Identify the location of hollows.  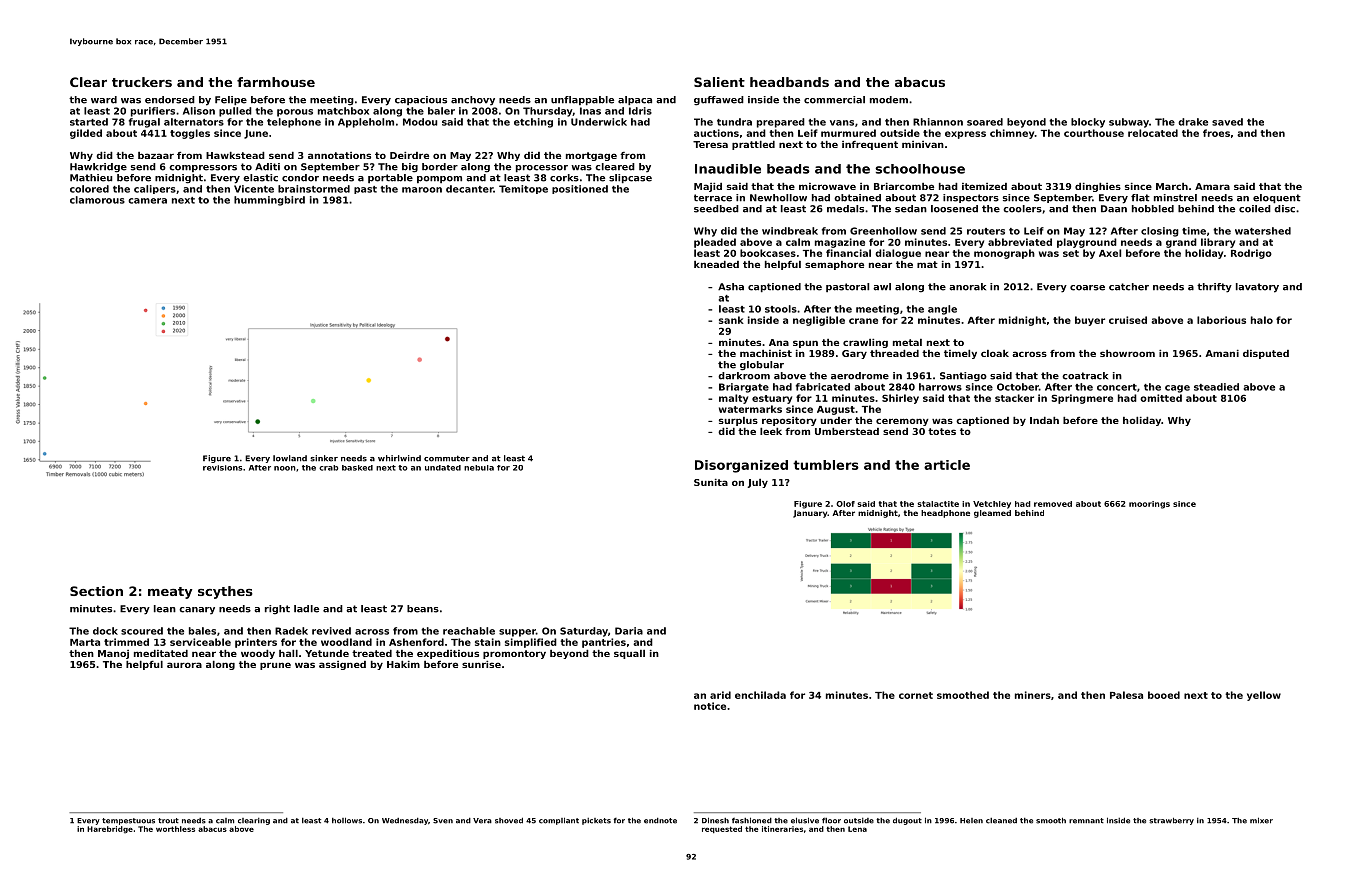
(347, 820).
